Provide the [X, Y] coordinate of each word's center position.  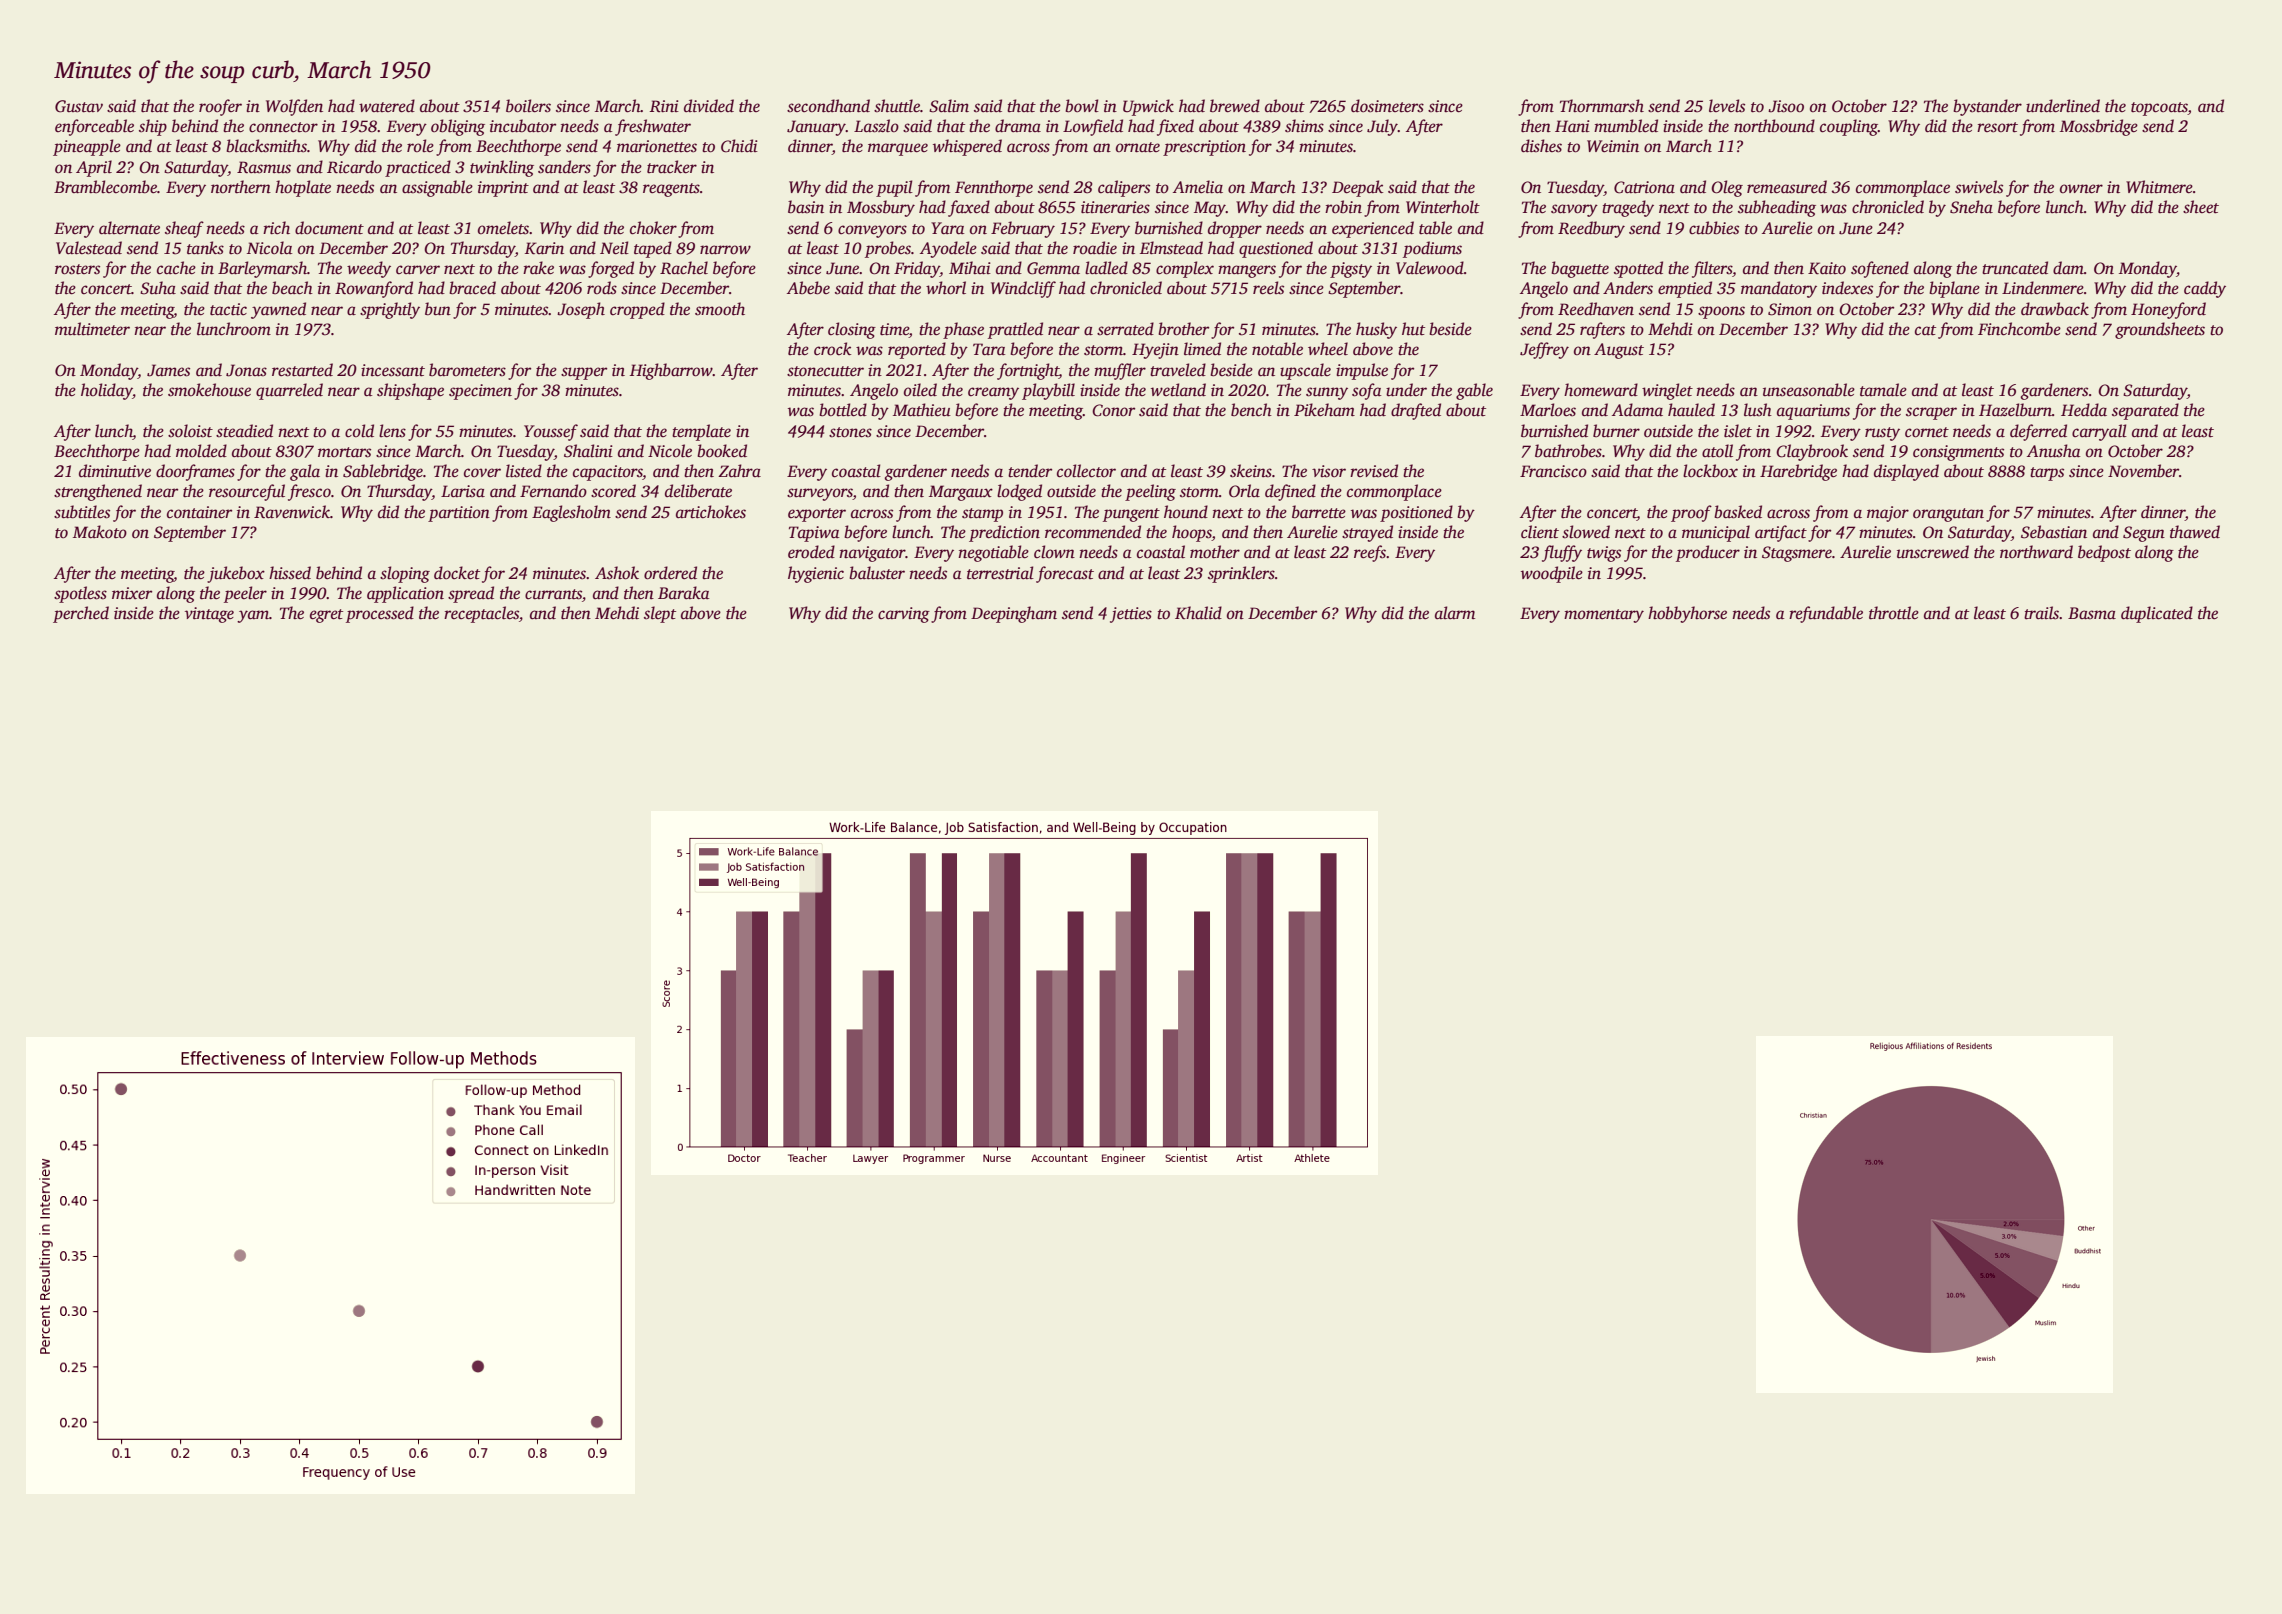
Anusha [2054, 451]
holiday [107, 391]
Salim [949, 106]
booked [722, 451]
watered [387, 106]
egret [326, 616]
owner [2081, 189]
